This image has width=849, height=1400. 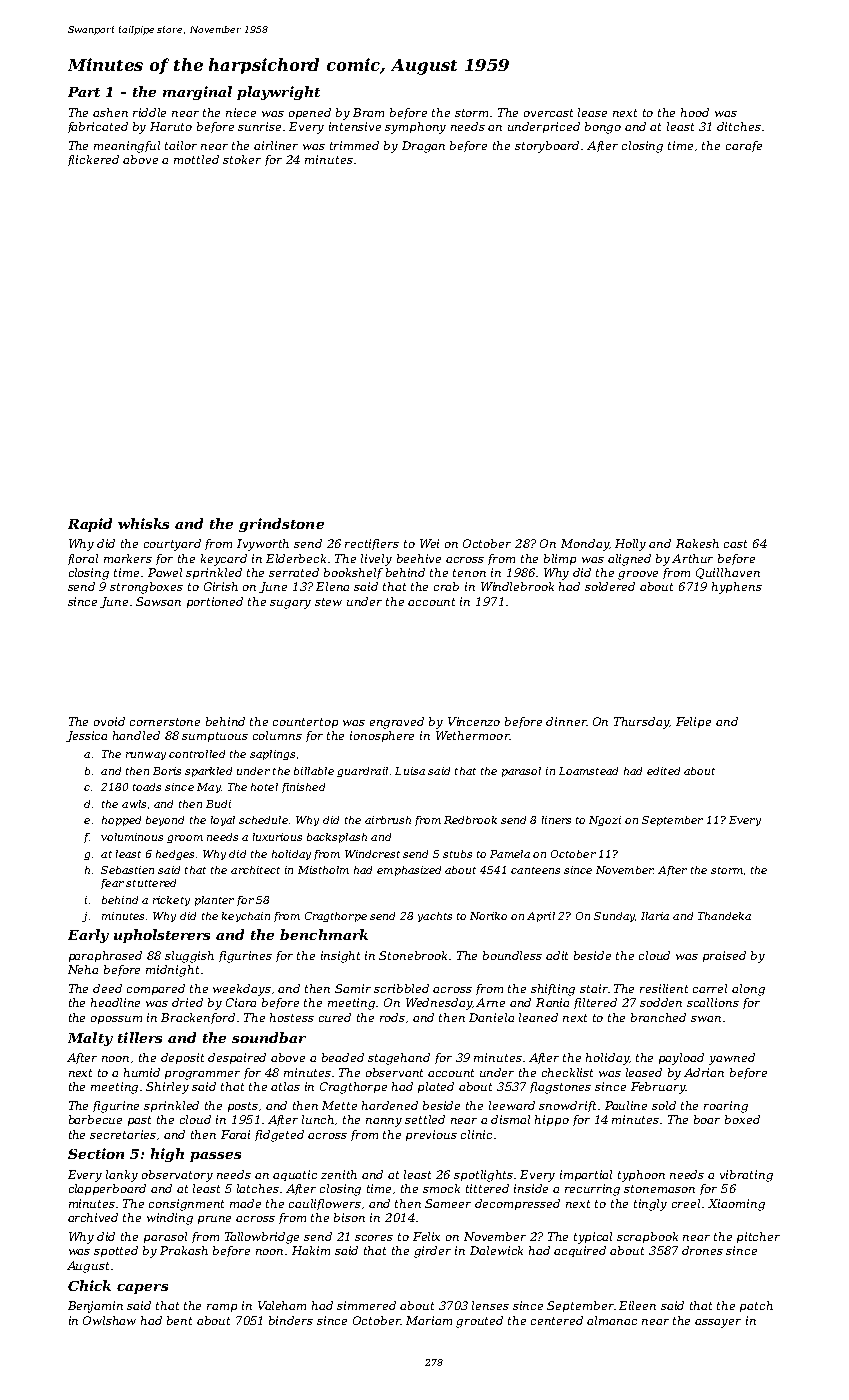 What do you see at coordinates (122, 1176) in the image?
I see `lanky` at bounding box center [122, 1176].
